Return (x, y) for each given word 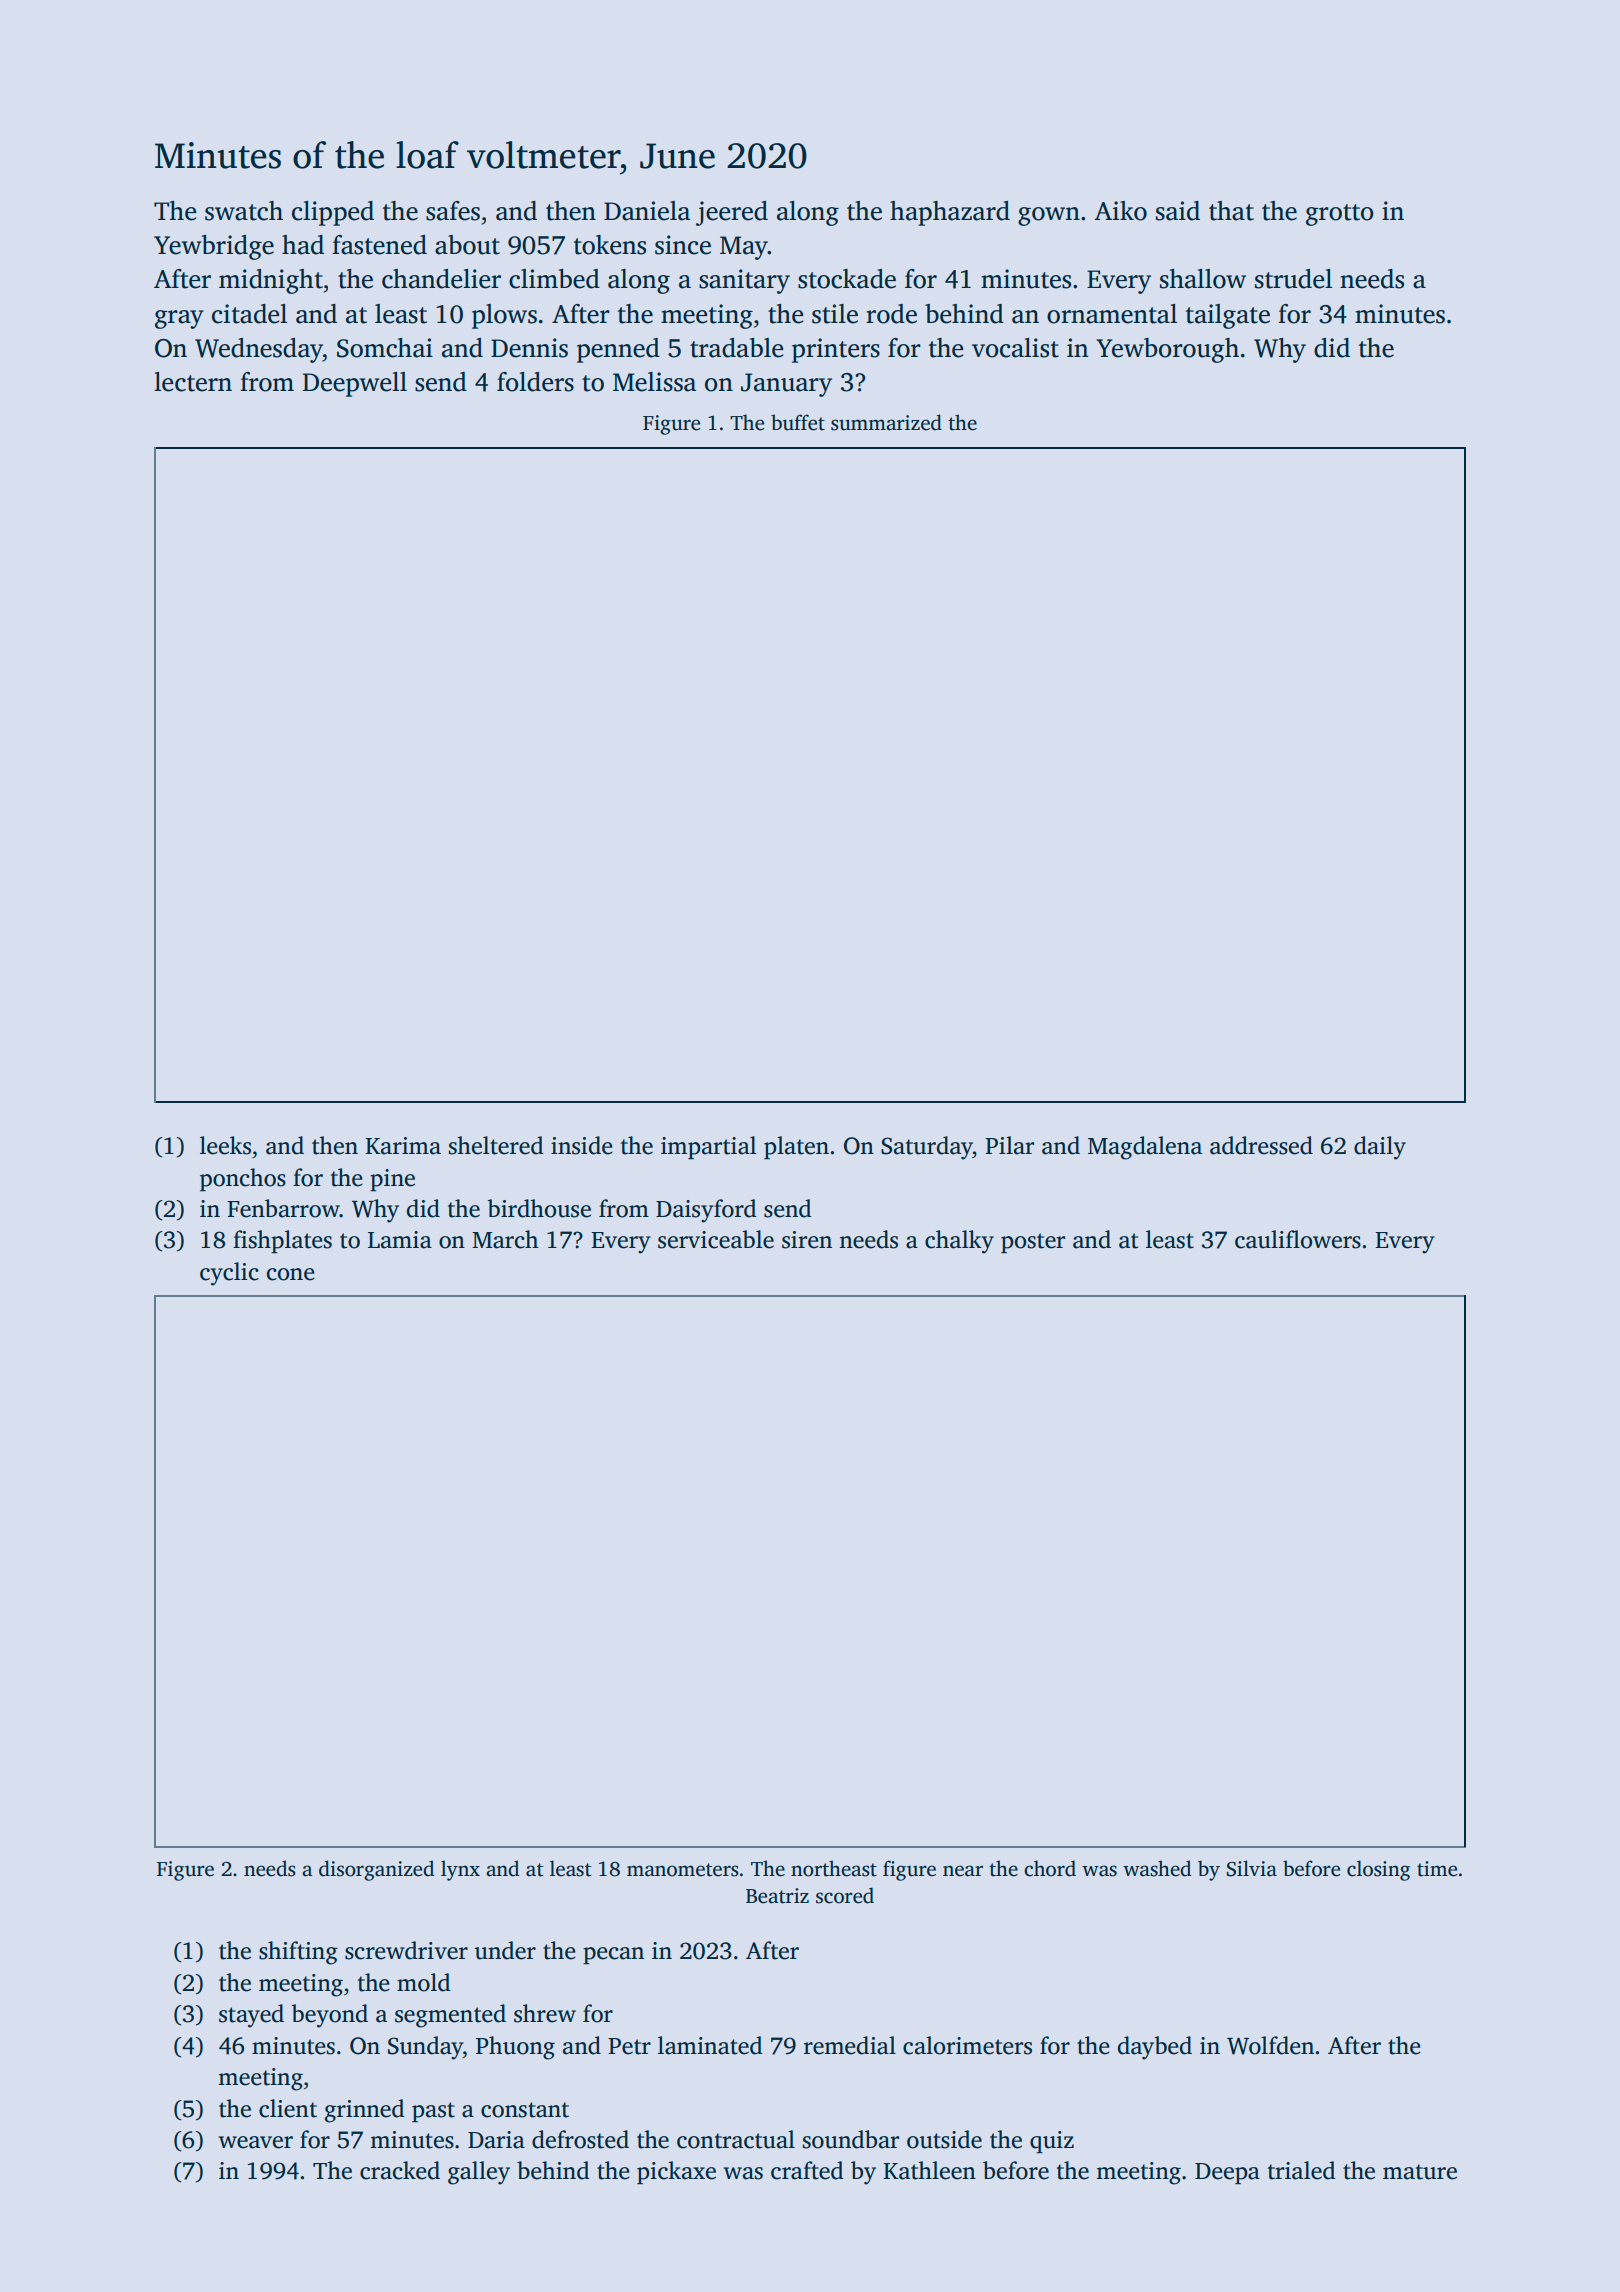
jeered (732, 213)
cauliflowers (1298, 1239)
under (505, 1950)
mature (1420, 2172)
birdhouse (539, 1208)
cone (291, 1274)
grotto (1340, 215)
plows (504, 316)
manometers (683, 1870)
